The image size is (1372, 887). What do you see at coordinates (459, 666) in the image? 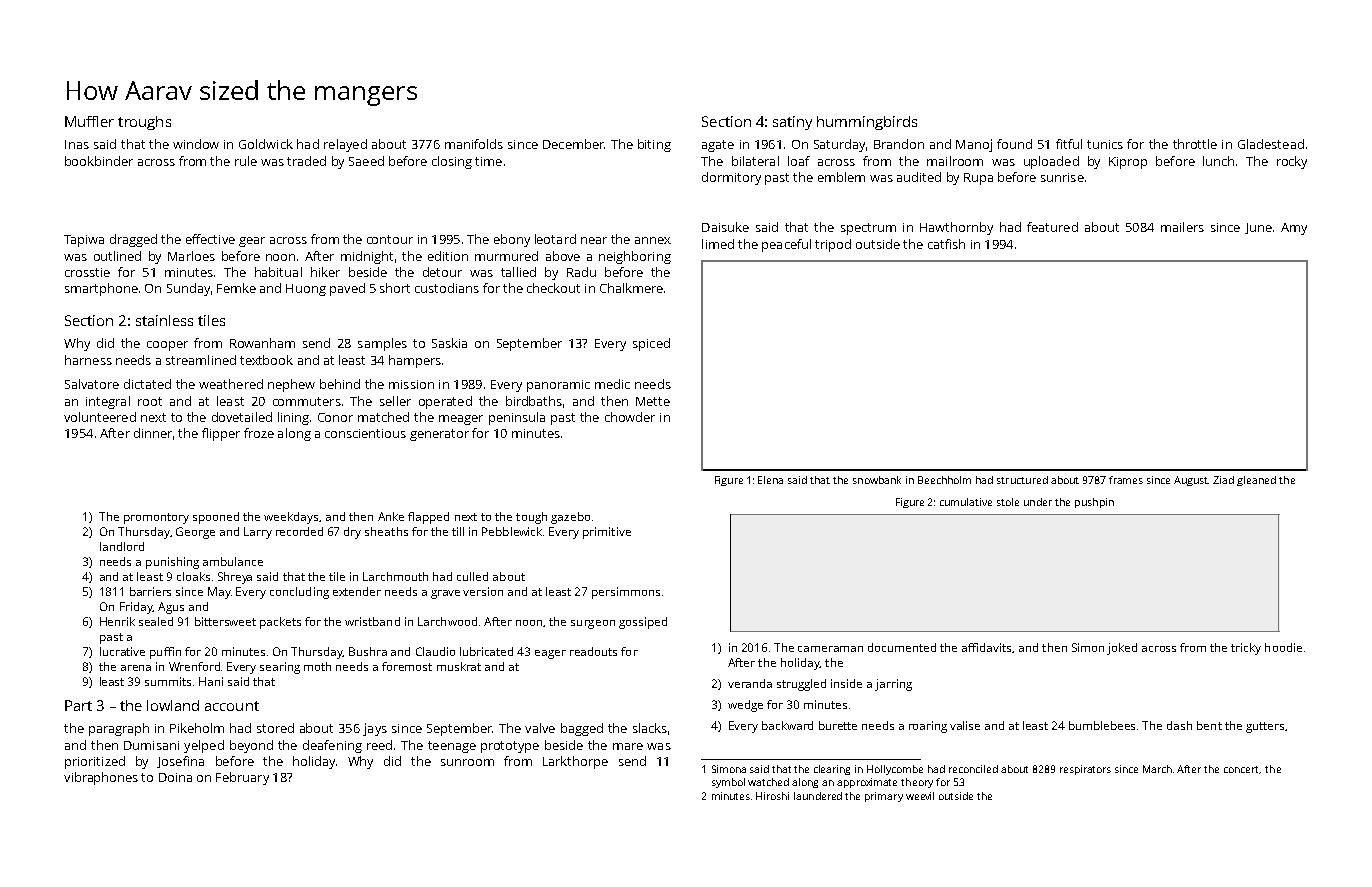
I see `muskrat` at bounding box center [459, 666].
